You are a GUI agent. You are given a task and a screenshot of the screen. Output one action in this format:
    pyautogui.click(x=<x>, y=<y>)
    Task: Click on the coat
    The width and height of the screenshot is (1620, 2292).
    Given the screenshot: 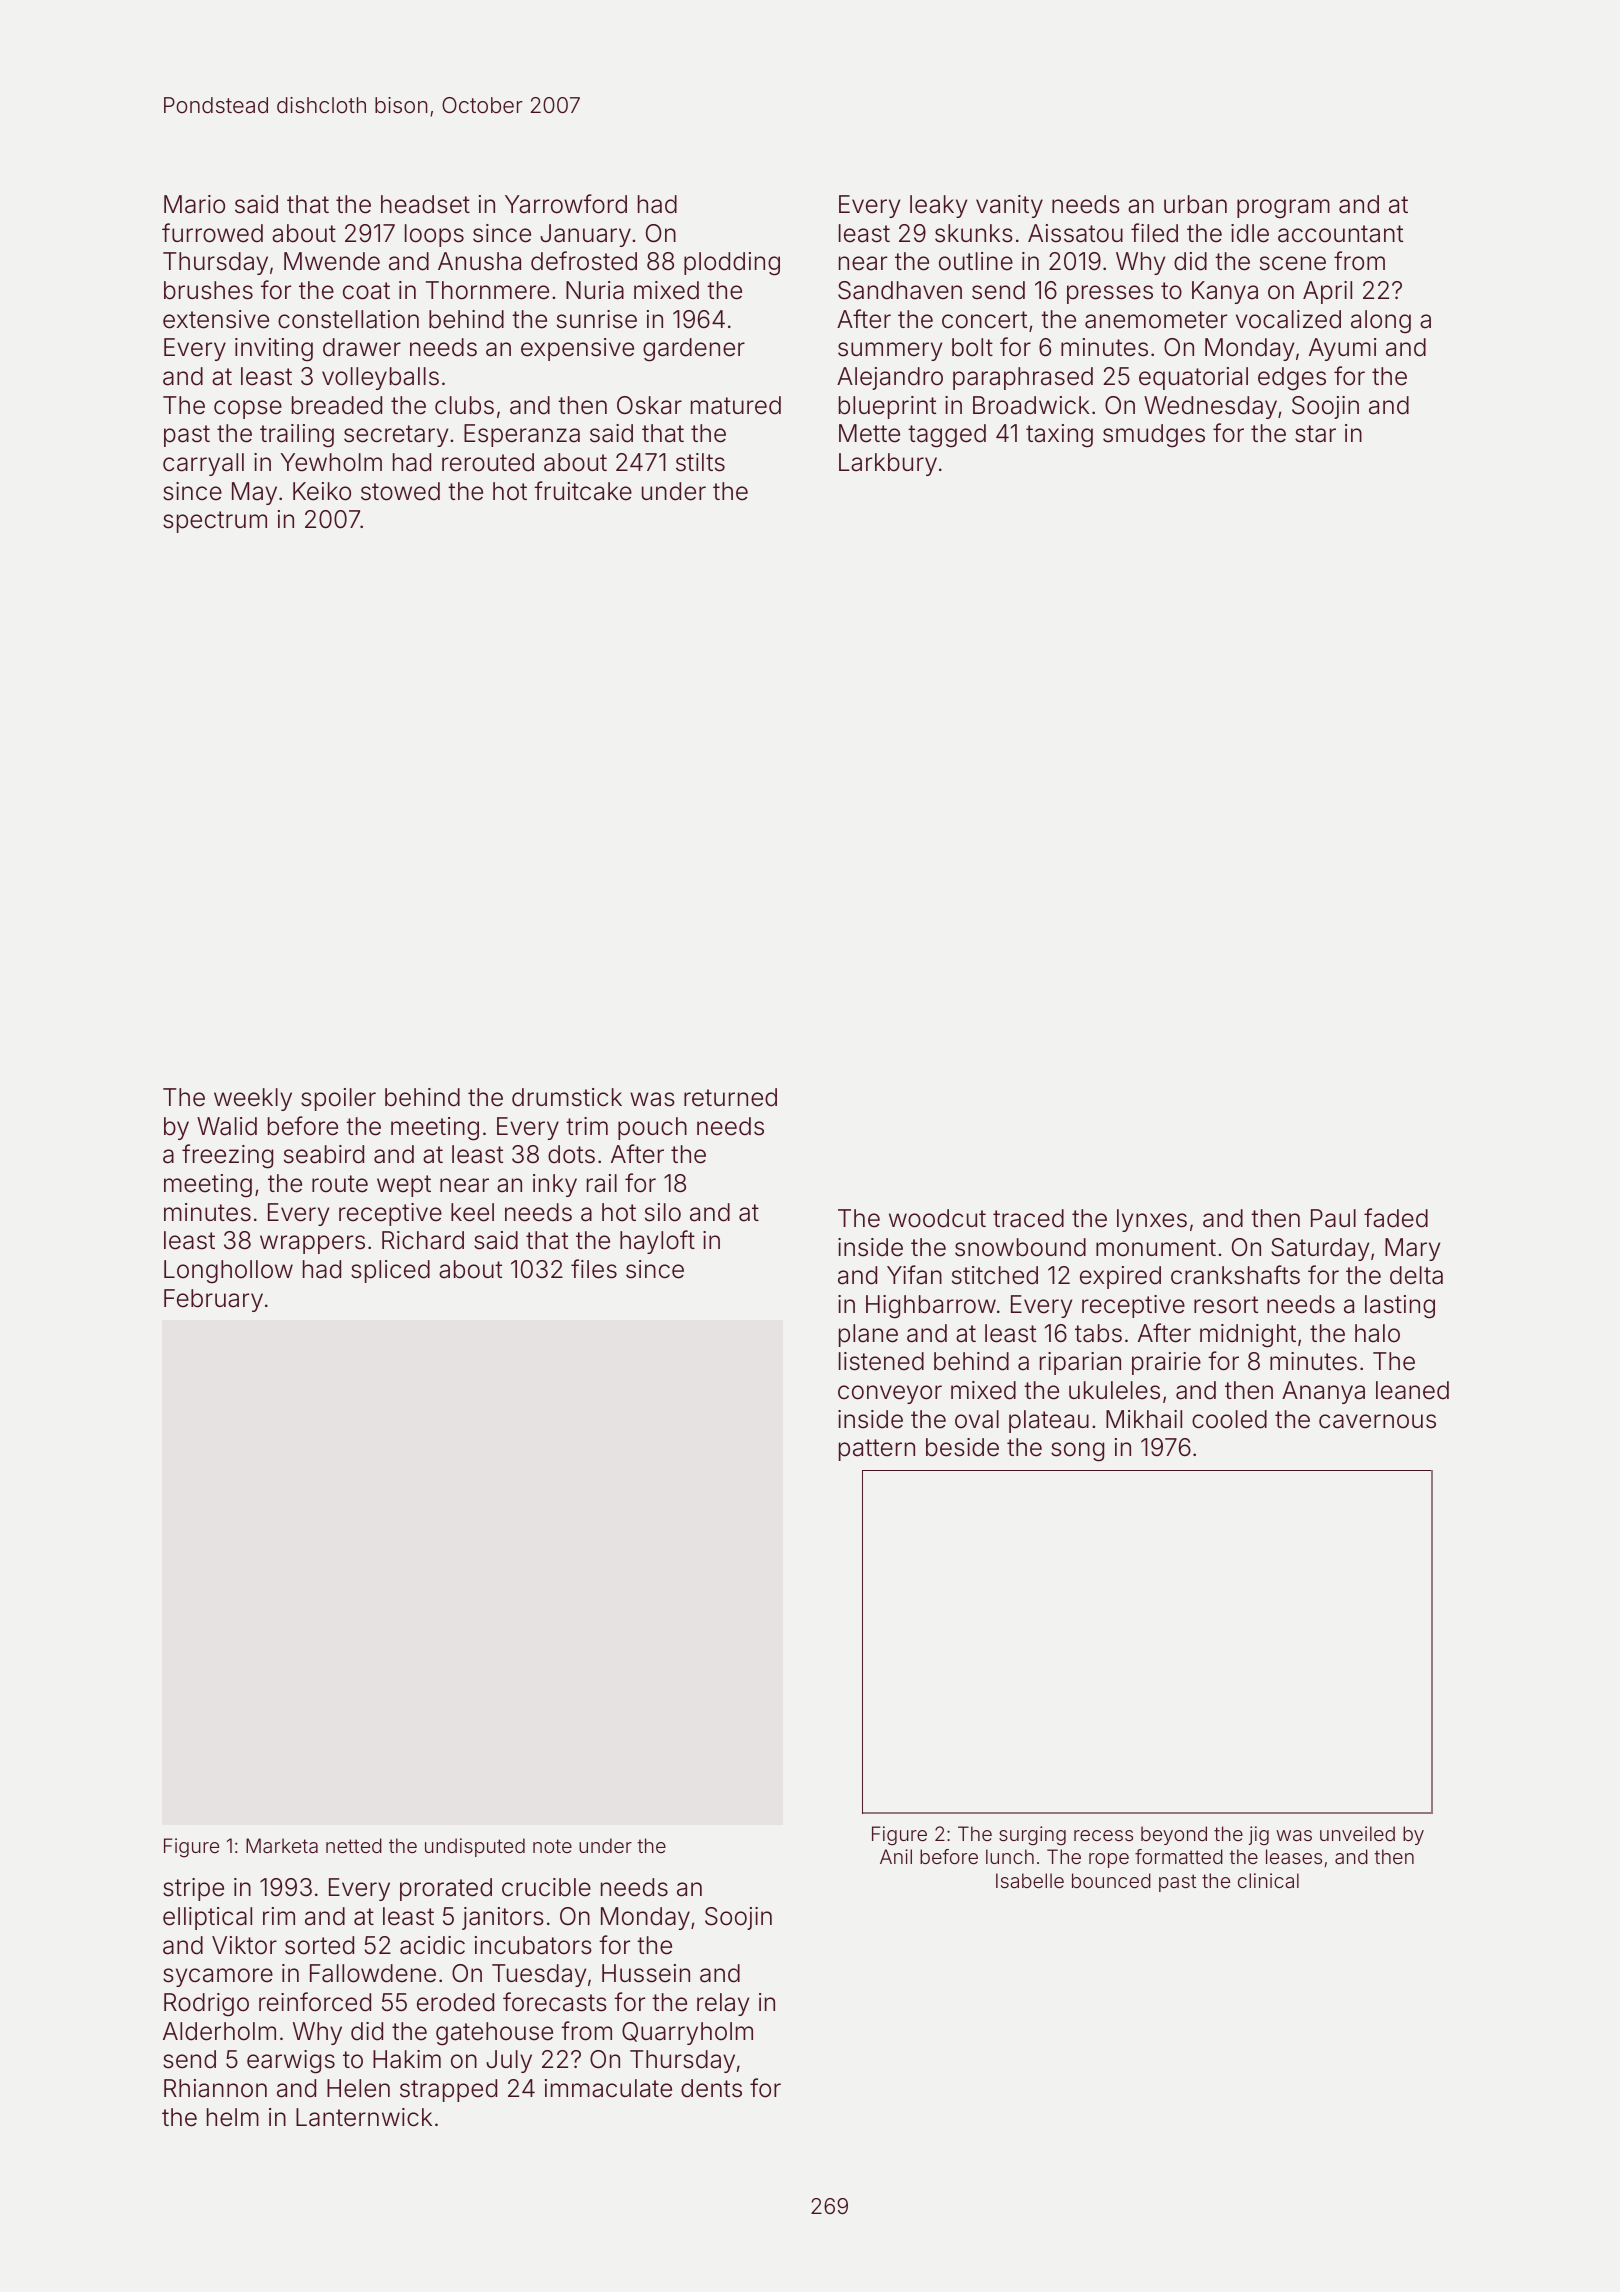 What is the action you would take?
    pyautogui.click(x=366, y=291)
